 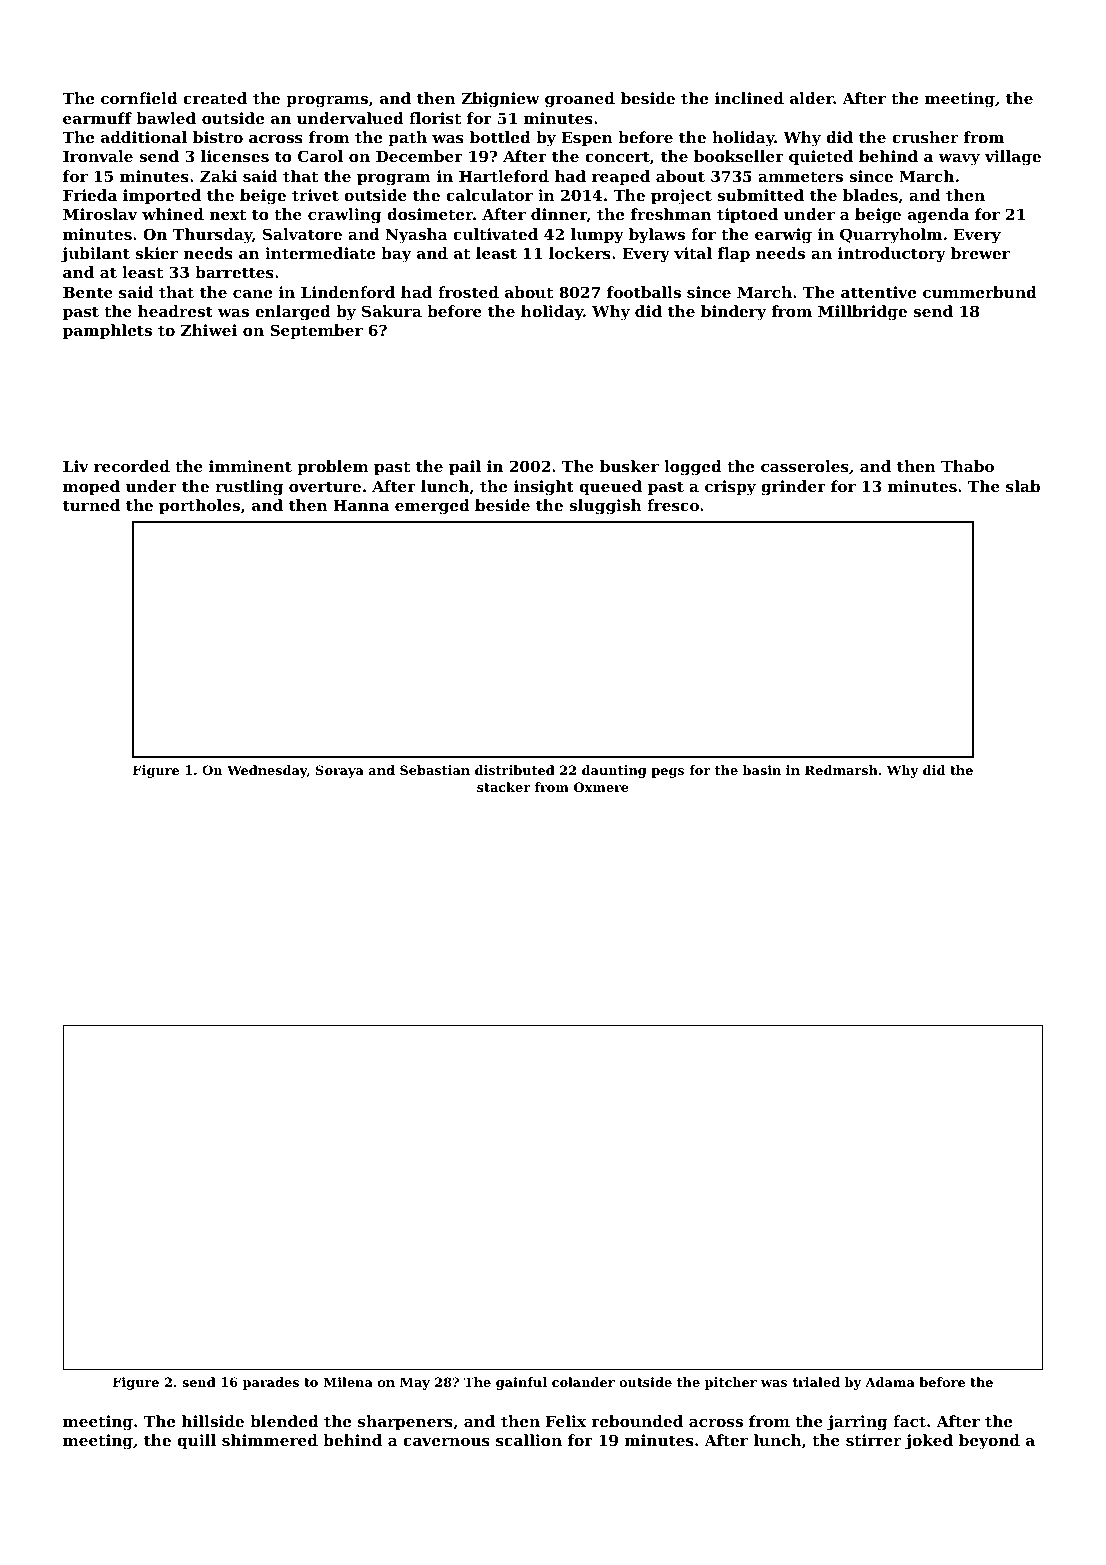 What do you see at coordinates (681, 197) in the image?
I see `project` at bounding box center [681, 197].
